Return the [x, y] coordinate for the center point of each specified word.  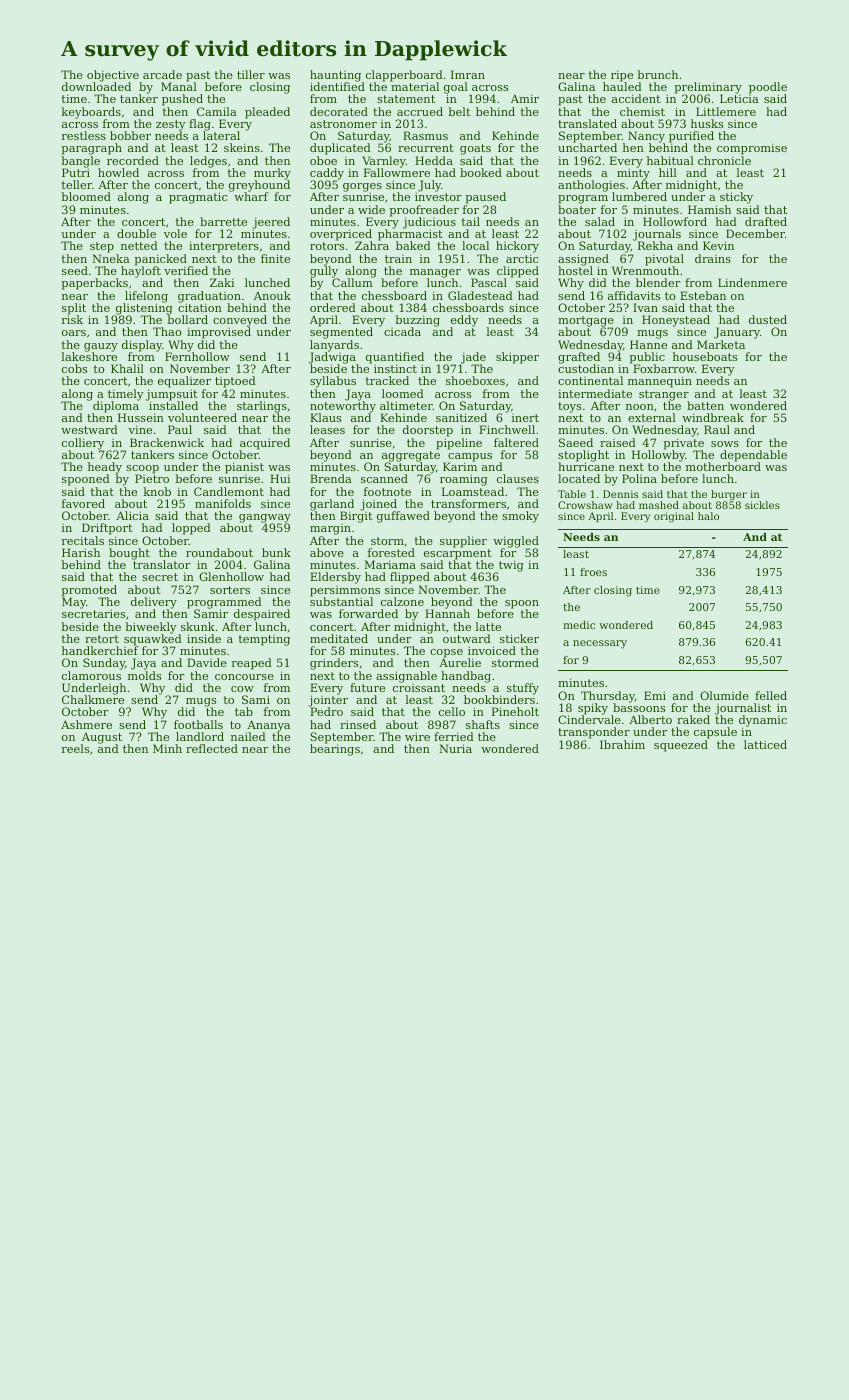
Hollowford [675, 221]
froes [593, 572]
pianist [244, 468]
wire [417, 736]
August [102, 738]
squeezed [681, 746]
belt [459, 111]
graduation [209, 297]
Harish [81, 552]
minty [633, 174]
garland [332, 505]
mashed [659, 505]
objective [113, 76]
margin [330, 529]
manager [435, 274]
